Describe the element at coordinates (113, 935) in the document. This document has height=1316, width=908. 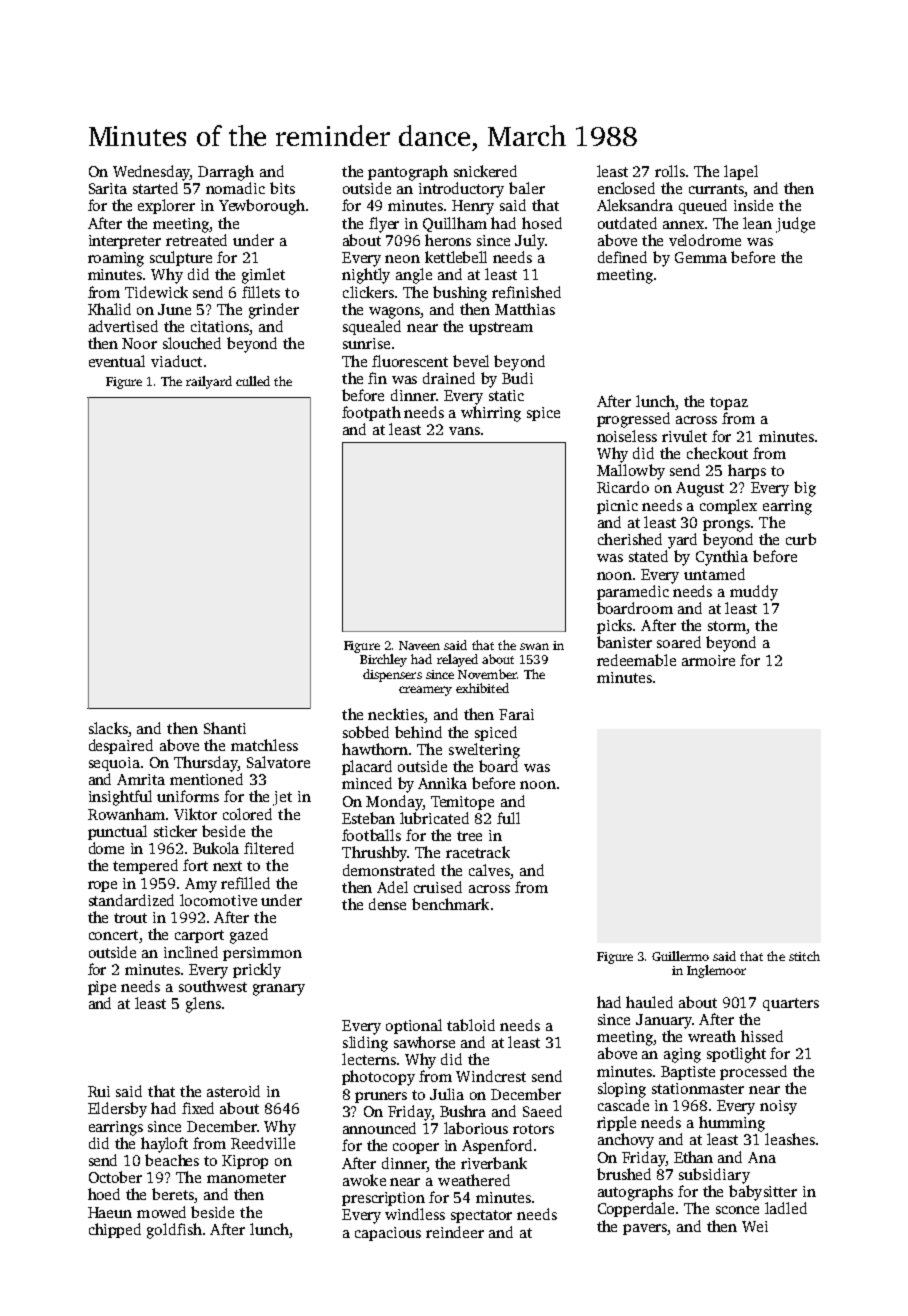
I see `concert` at that location.
